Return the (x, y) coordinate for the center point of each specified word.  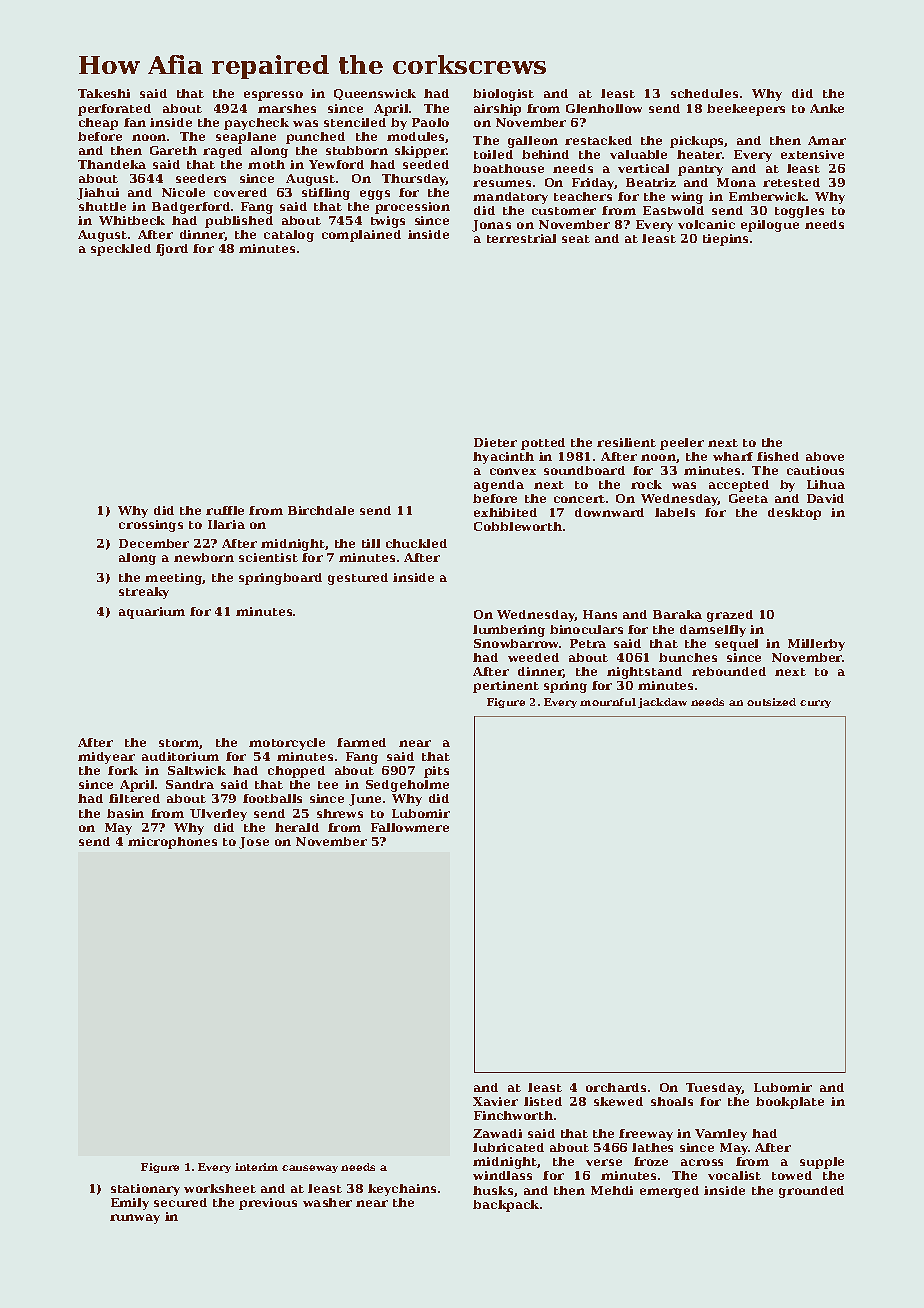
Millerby (816, 645)
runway (135, 1219)
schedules (704, 93)
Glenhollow (604, 108)
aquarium (152, 613)
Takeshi (104, 93)
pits (436, 772)
